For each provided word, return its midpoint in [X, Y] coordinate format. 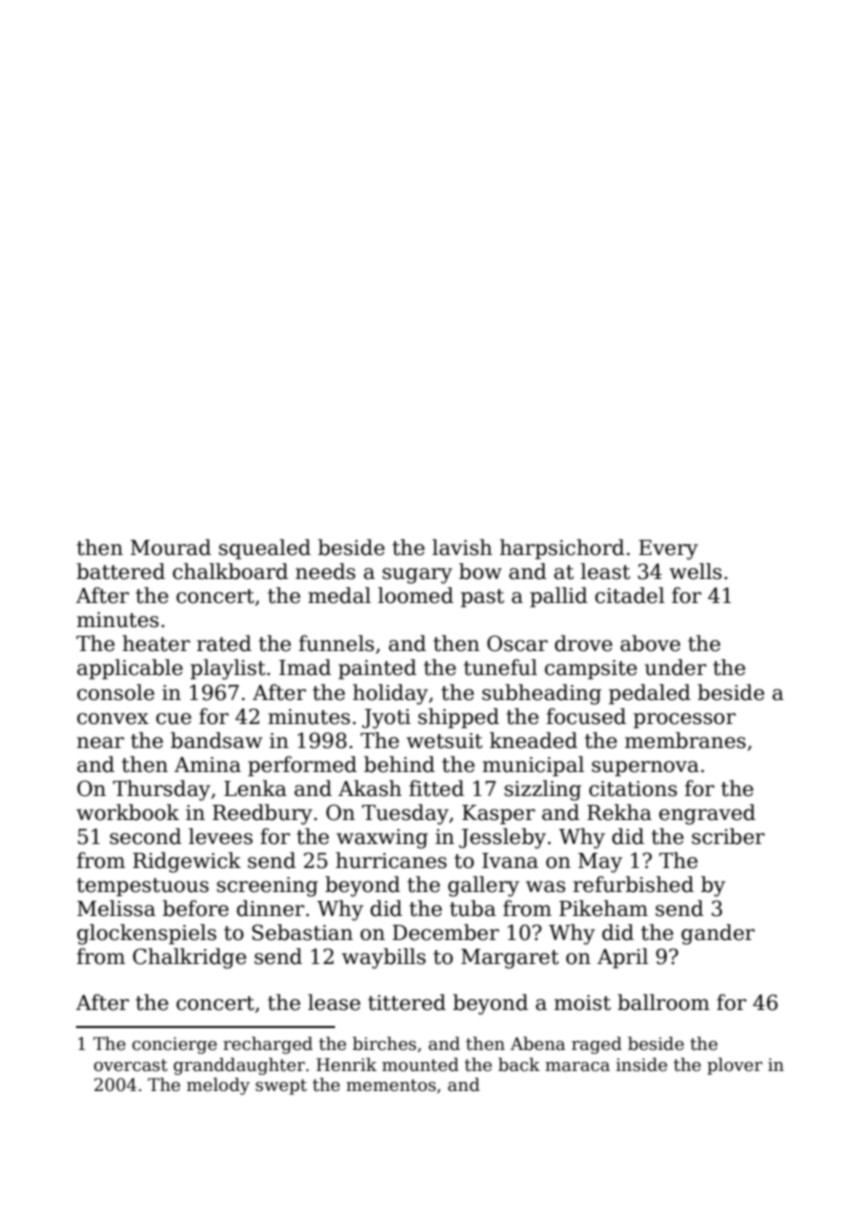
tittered [407, 1002]
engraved [707, 814]
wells [696, 571]
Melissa [116, 908]
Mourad [170, 547]
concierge [174, 1045]
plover [735, 1066]
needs [325, 571]
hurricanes [391, 860]
